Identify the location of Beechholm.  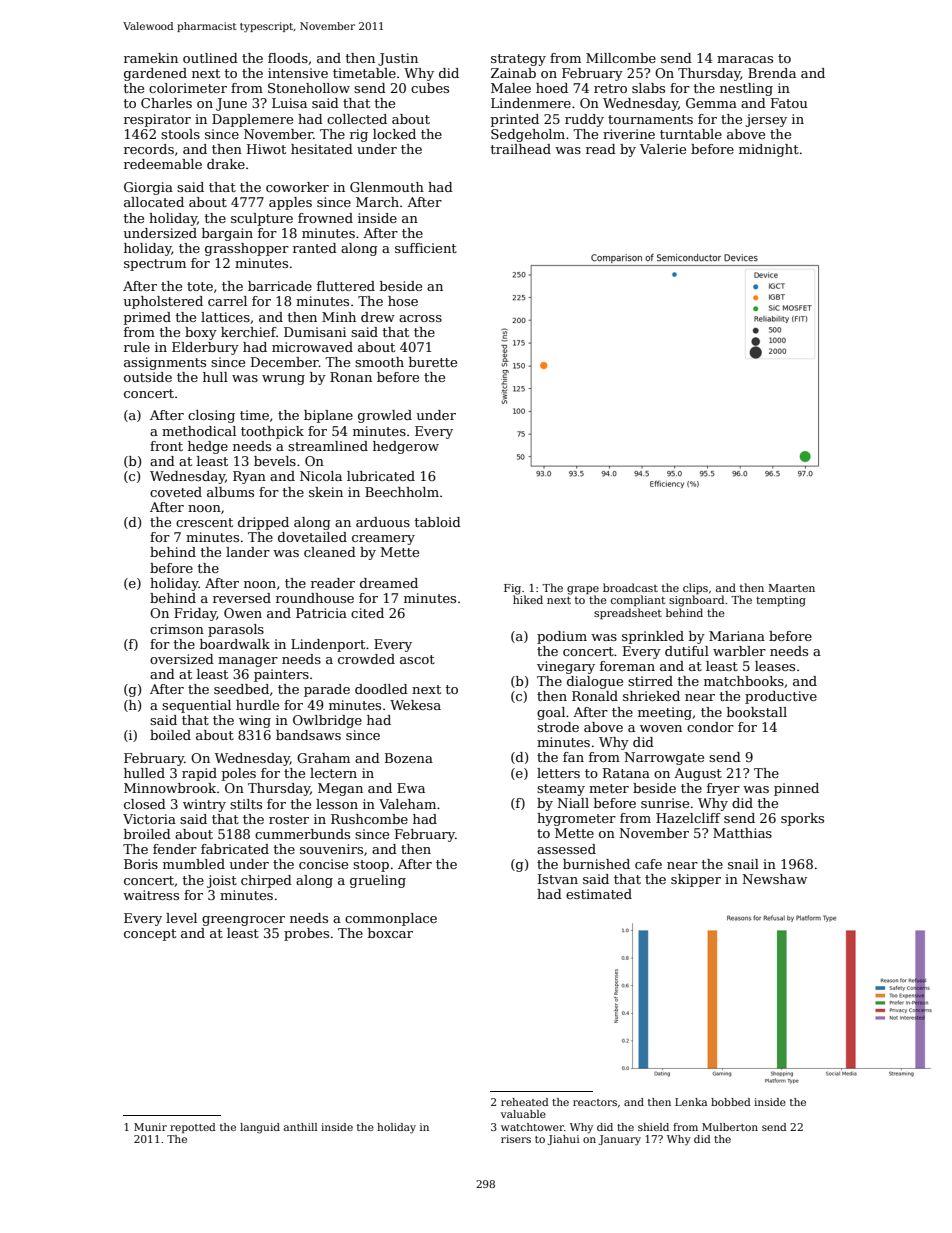
(402, 492).
